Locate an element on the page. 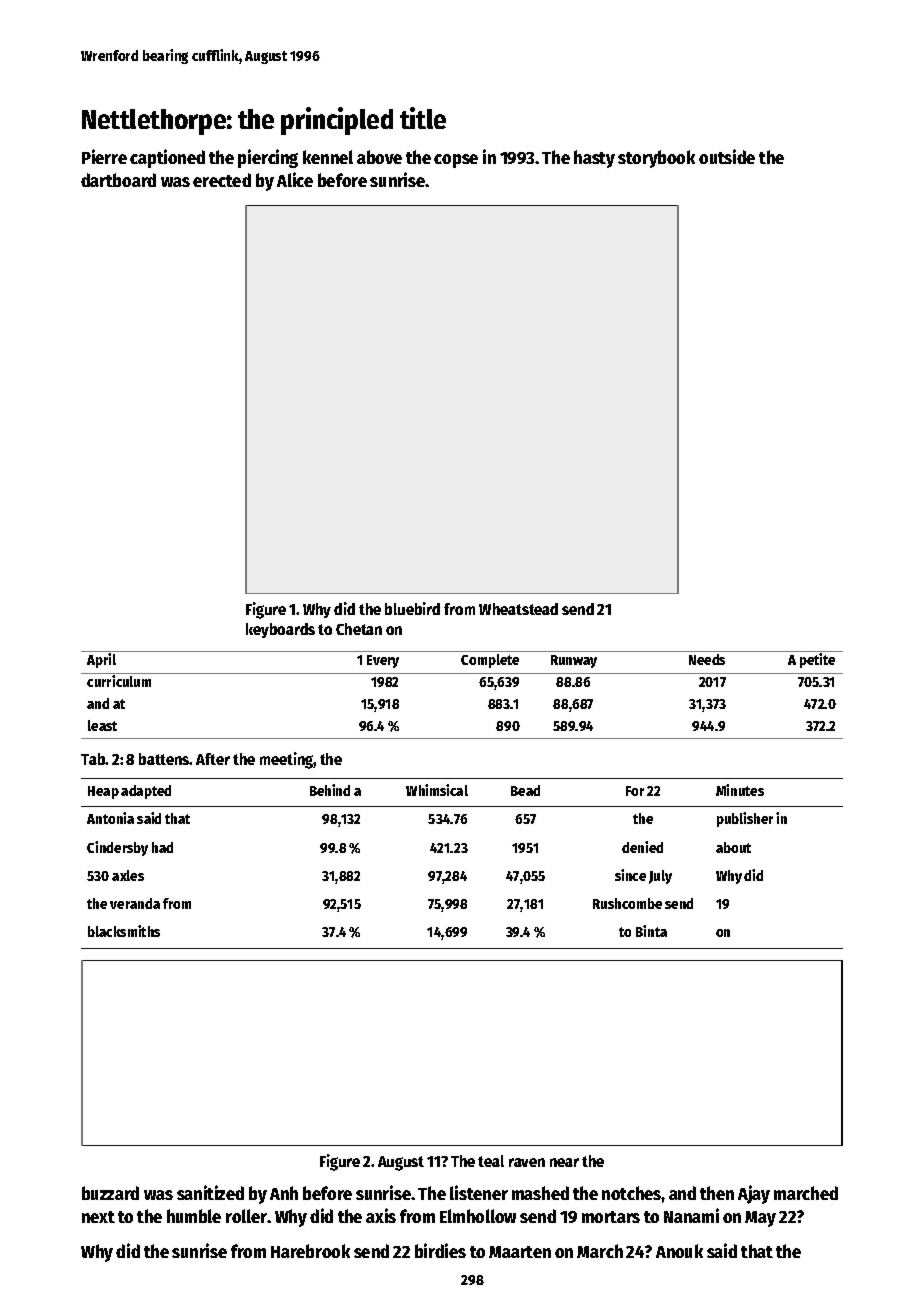  outside is located at coordinates (727, 156).
